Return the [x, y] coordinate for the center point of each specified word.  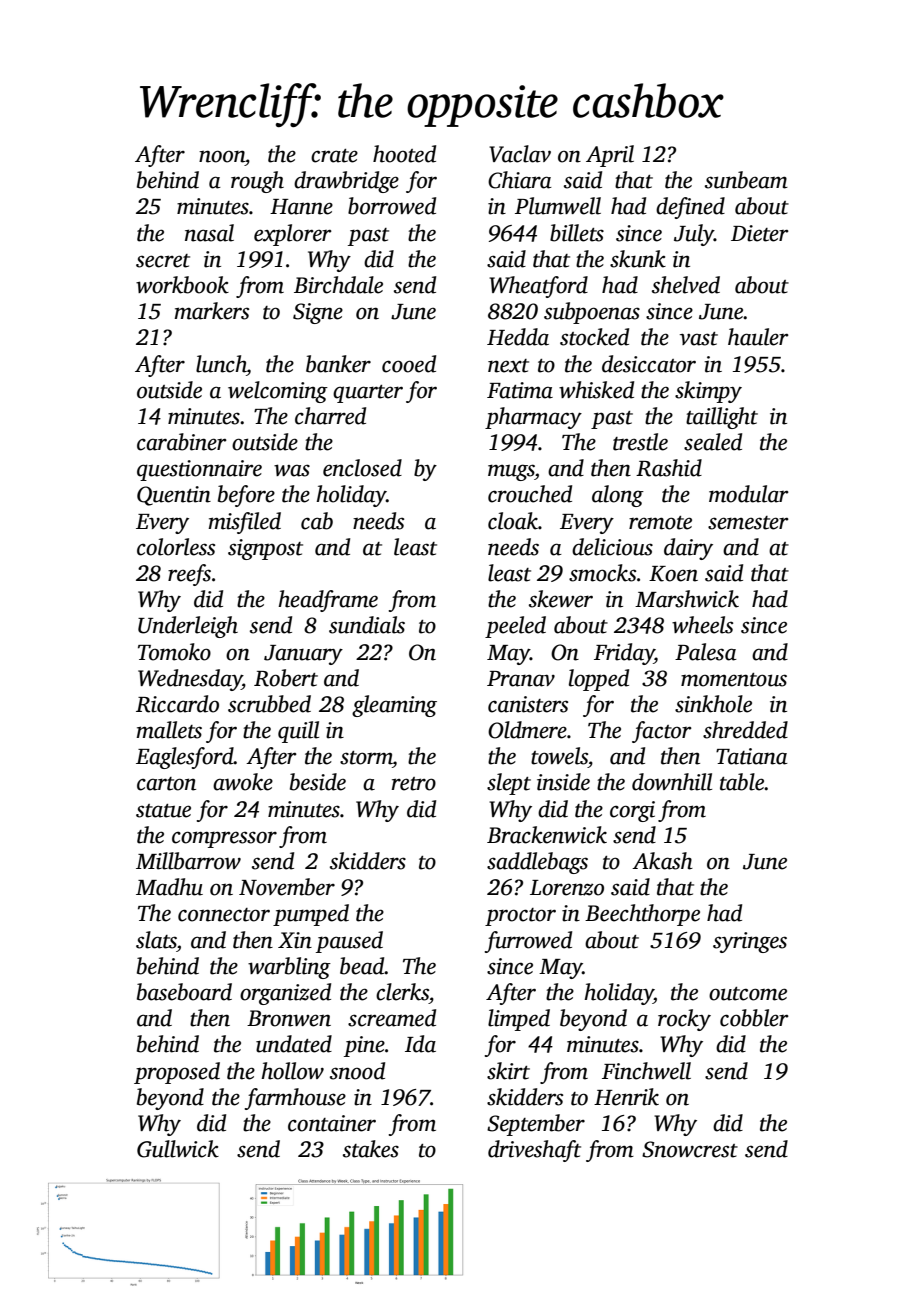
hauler [758, 337]
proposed [177, 1073]
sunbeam [746, 180]
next [508, 366]
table [742, 782]
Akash [662, 861]
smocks [602, 573]
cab [317, 521]
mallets [169, 730]
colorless [176, 547]
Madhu [169, 887]
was [292, 470]
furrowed [528, 942]
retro [414, 784]
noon [222, 156]
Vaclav [520, 154]
